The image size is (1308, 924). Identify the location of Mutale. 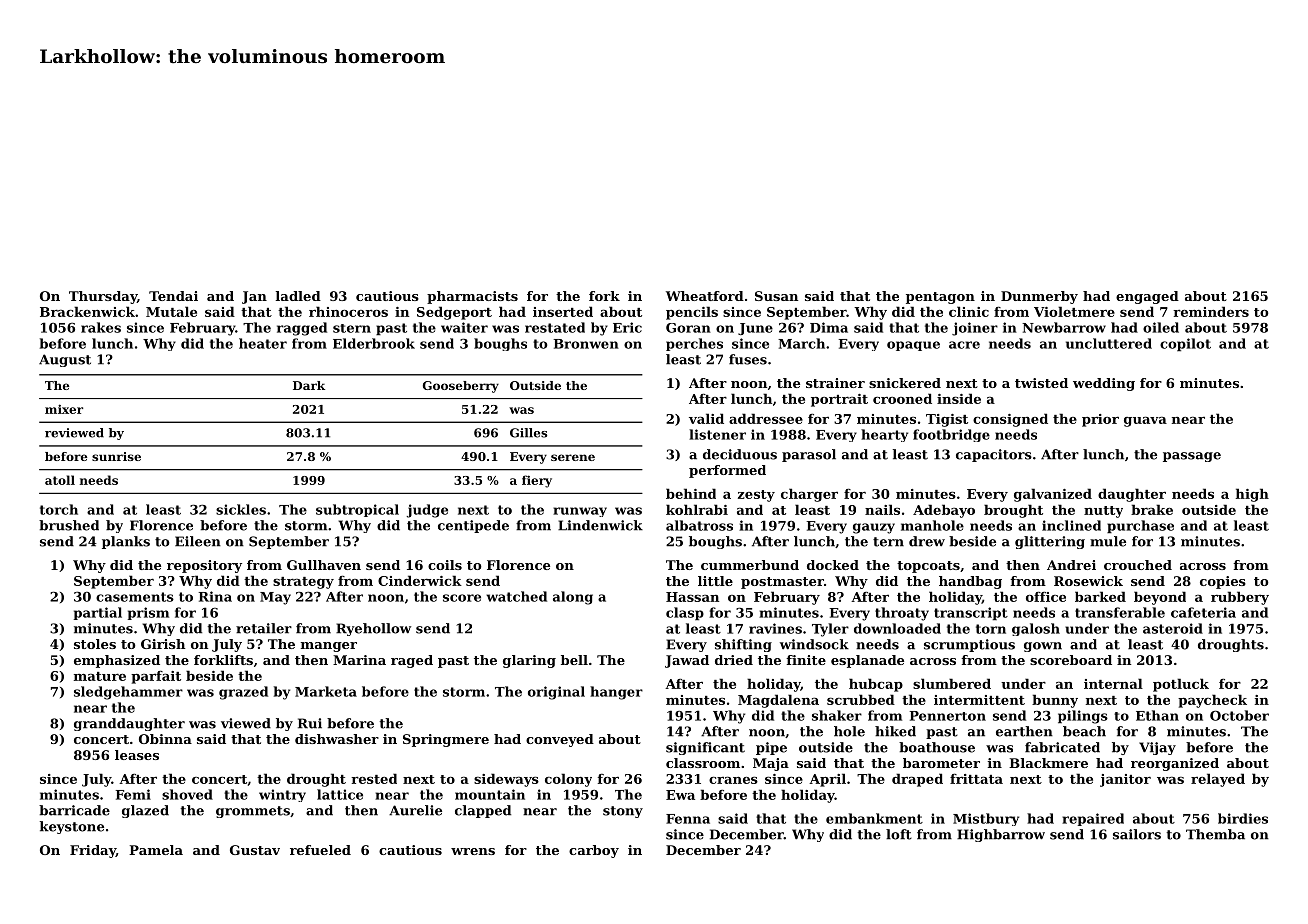
(171, 311).
